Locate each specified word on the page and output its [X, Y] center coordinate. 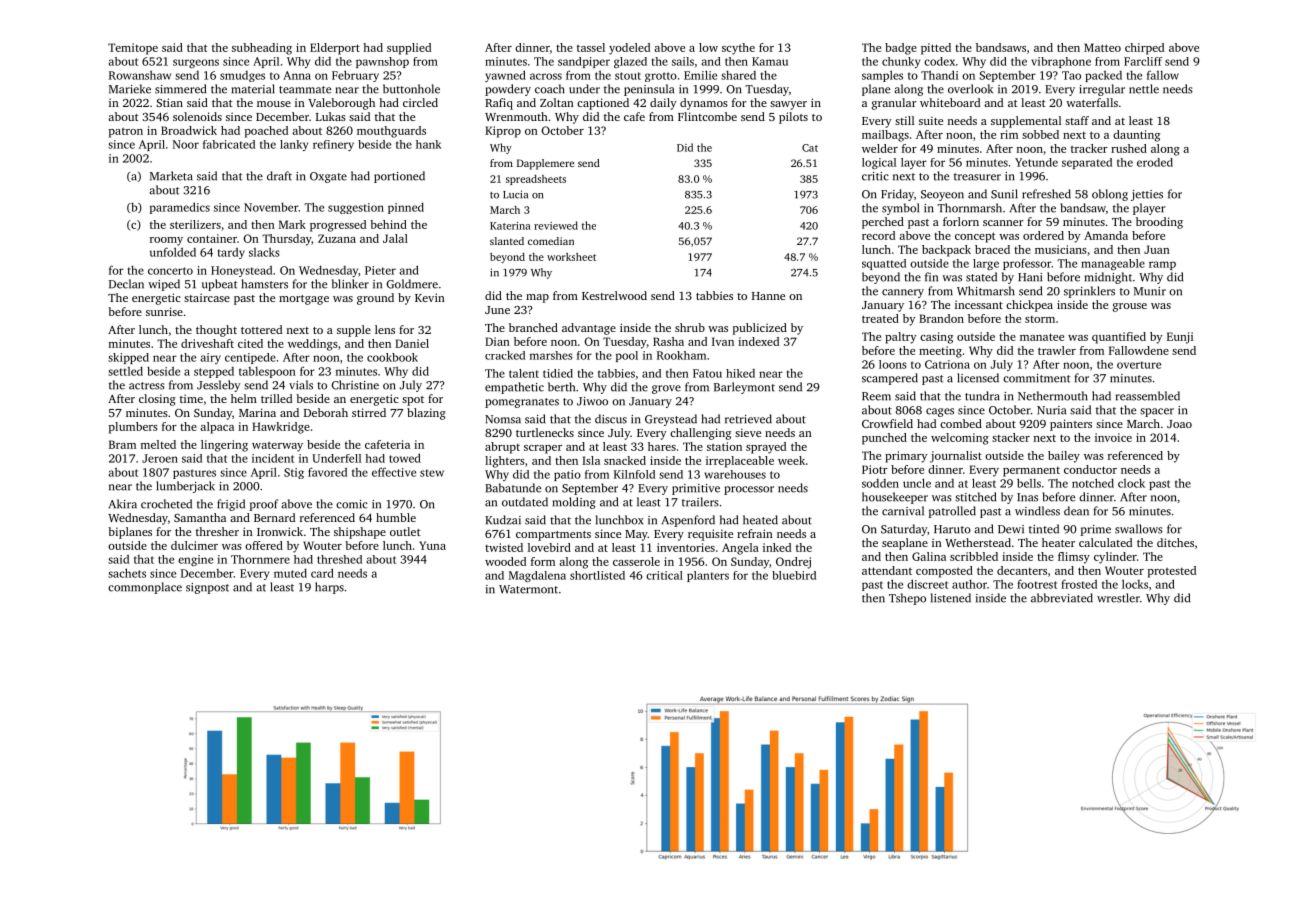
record [878, 235]
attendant [887, 570]
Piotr [875, 469]
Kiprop [503, 132]
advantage [589, 329]
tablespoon [267, 372]
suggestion [356, 208]
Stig [294, 473]
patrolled [952, 512]
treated [880, 318]
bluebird [794, 575]
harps [329, 588]
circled [420, 102]
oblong [1110, 195]
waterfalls [1092, 102]
